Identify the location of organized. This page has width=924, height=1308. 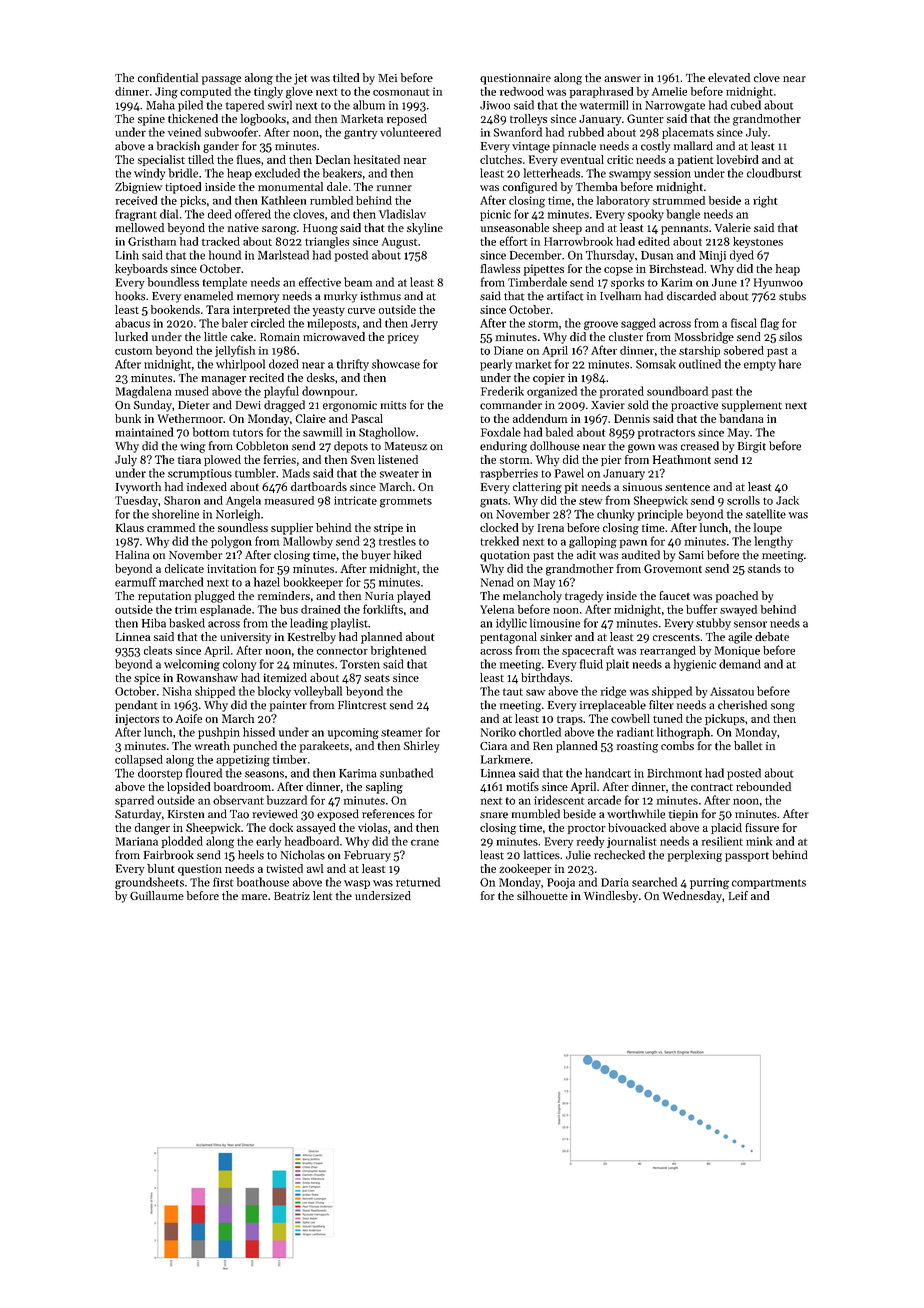
(552, 392).
